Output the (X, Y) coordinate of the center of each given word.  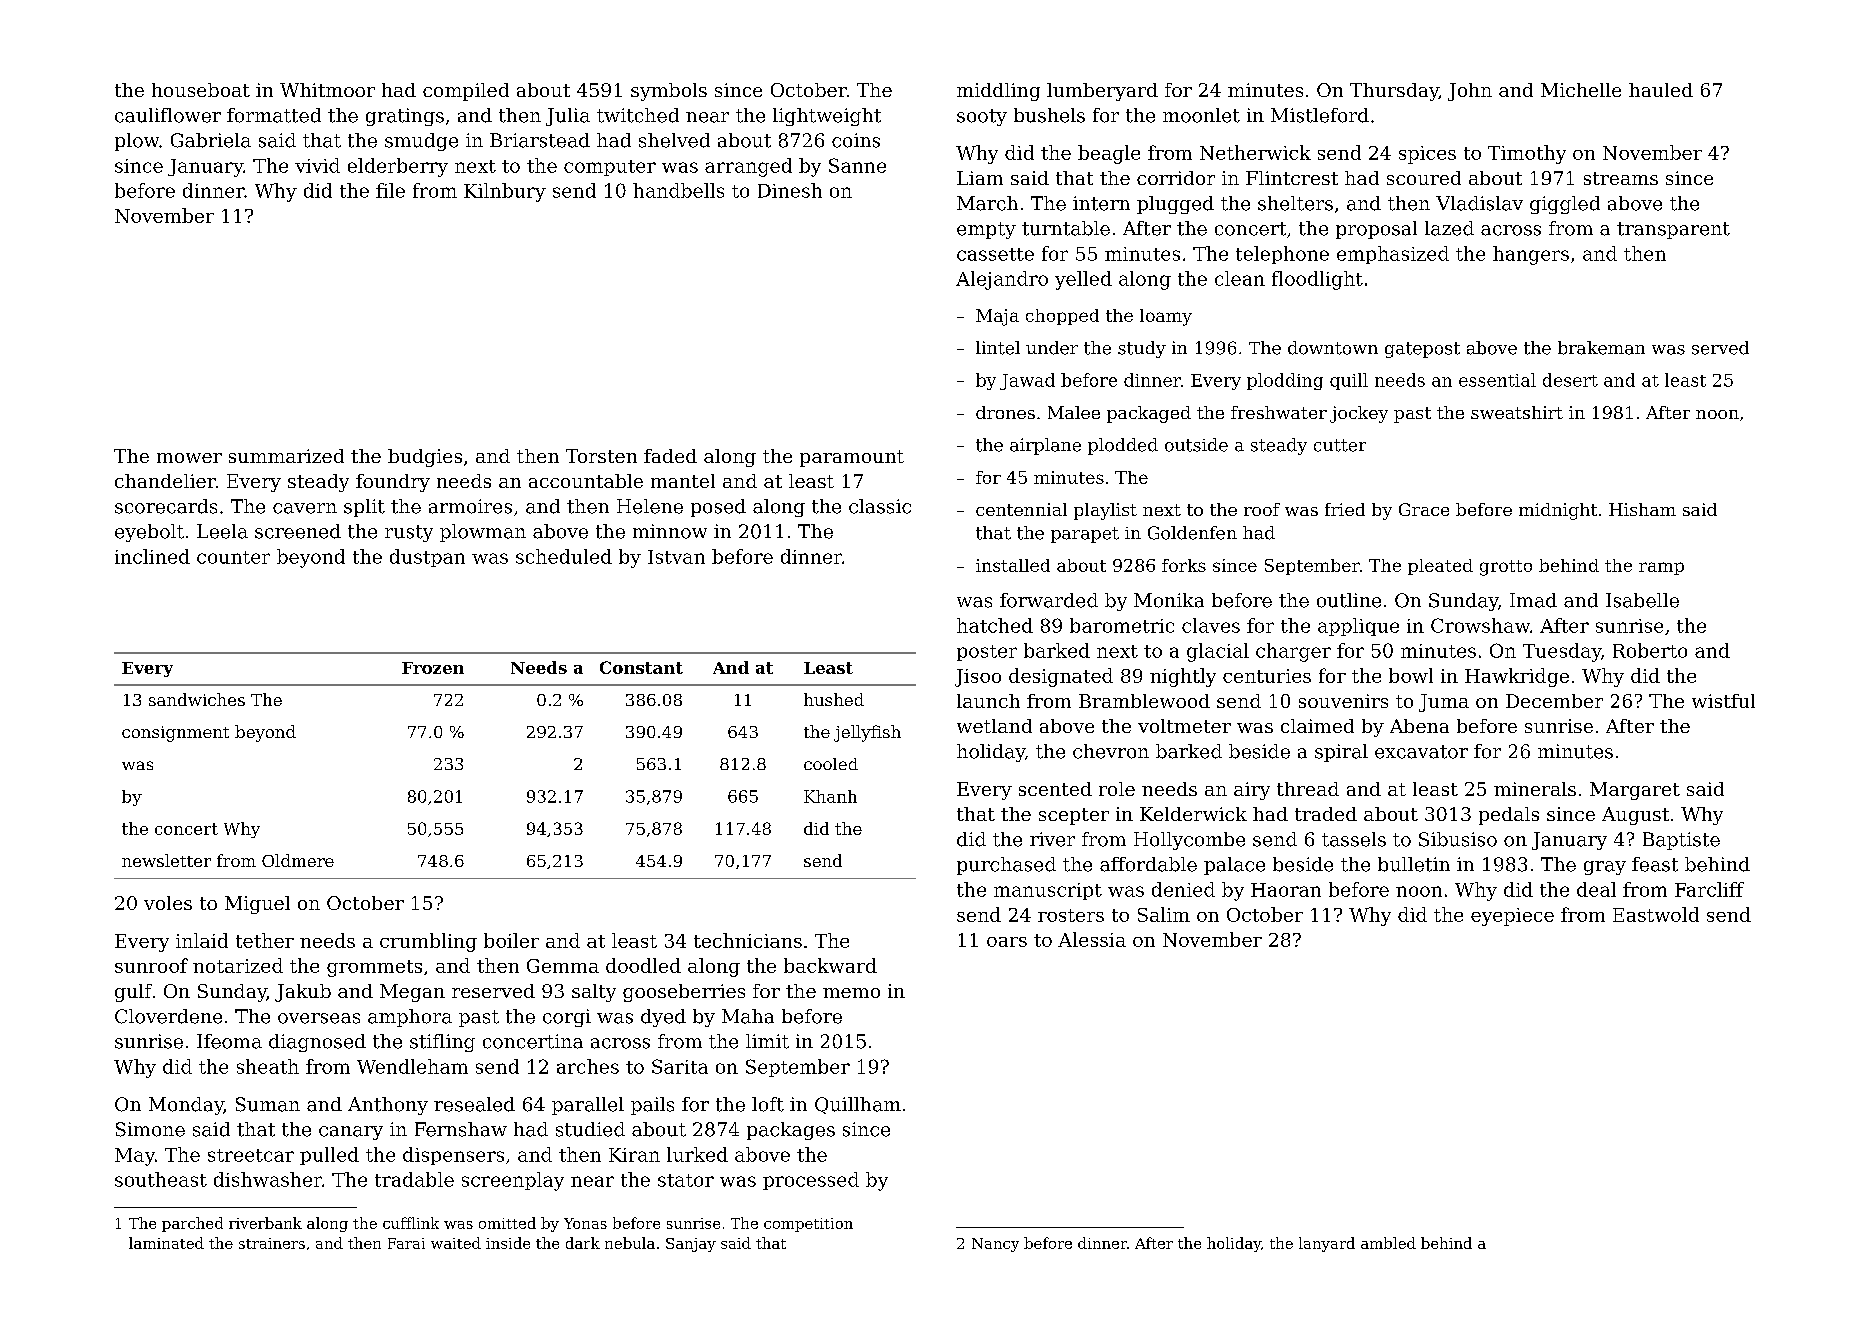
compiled (466, 92)
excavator (1421, 752)
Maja (997, 317)
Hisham (1642, 509)
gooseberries (684, 993)
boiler (511, 940)
